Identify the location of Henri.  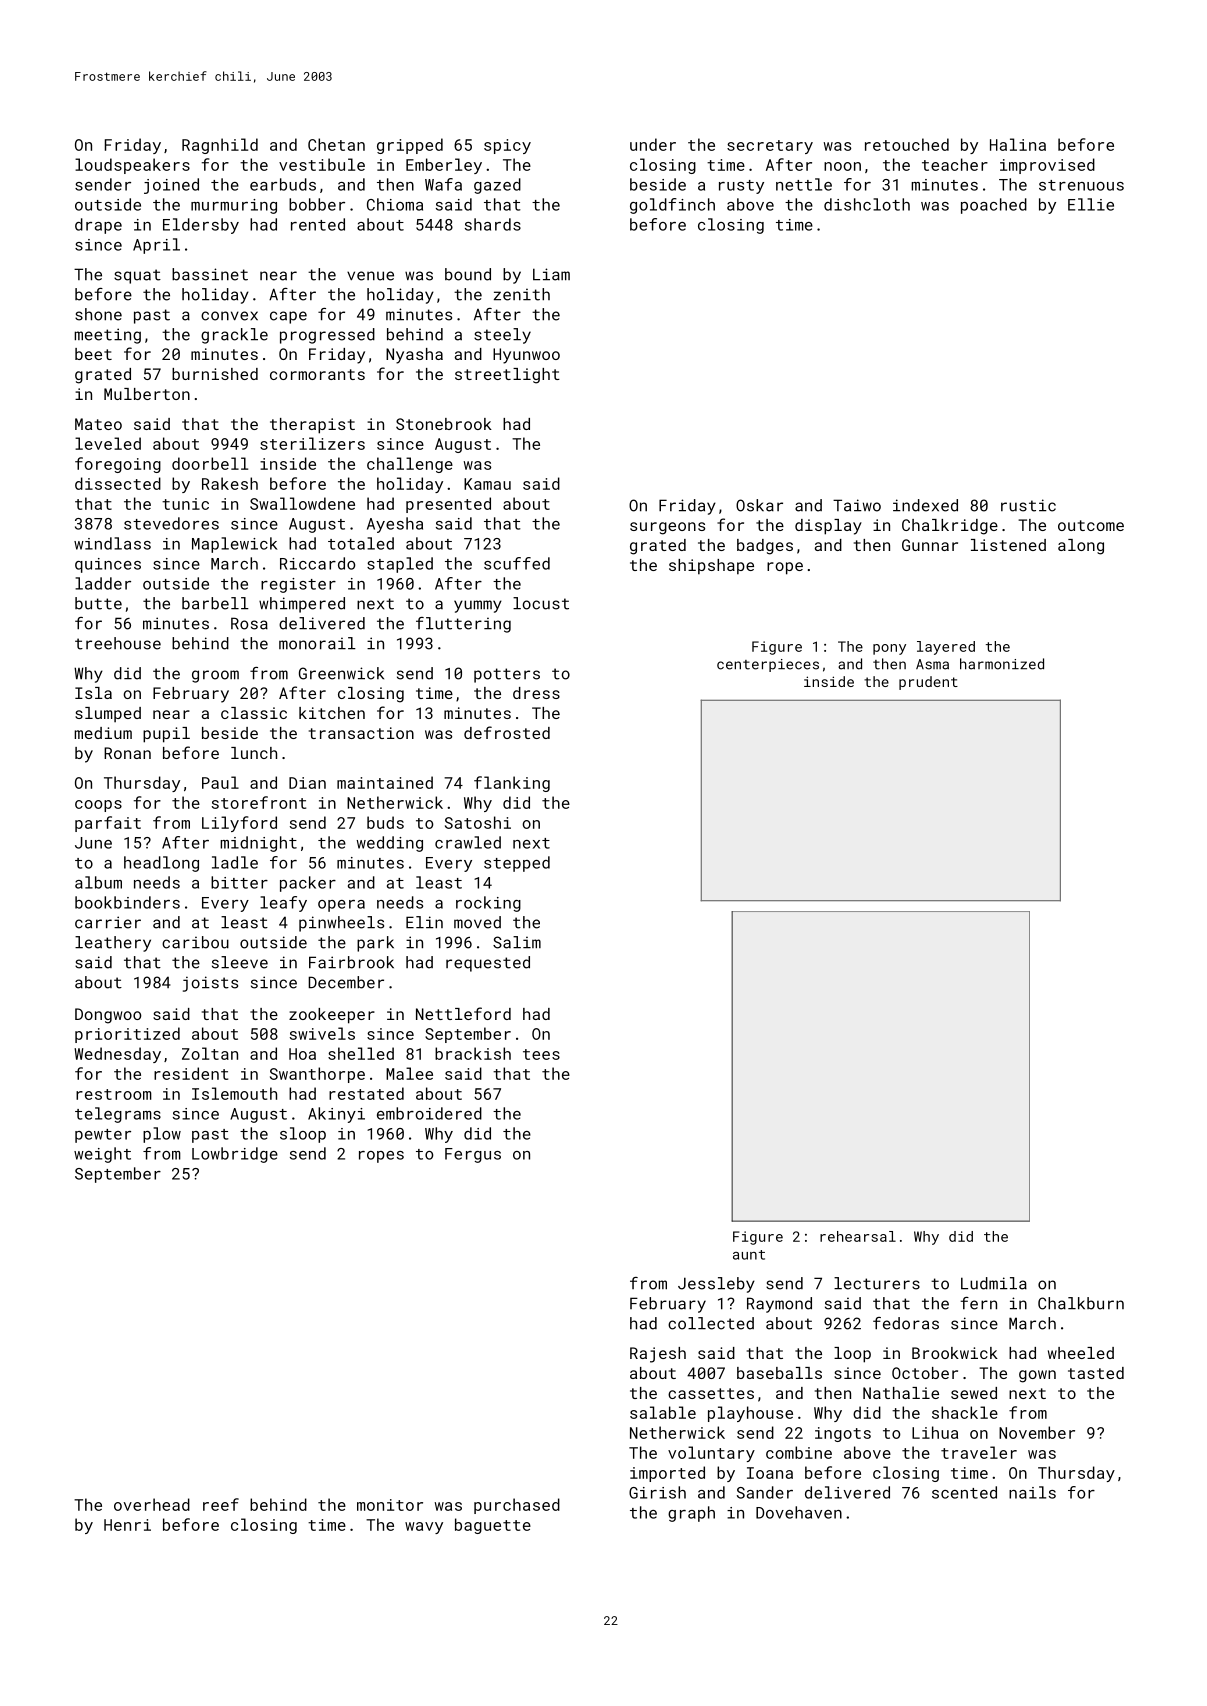
(127, 1525).
